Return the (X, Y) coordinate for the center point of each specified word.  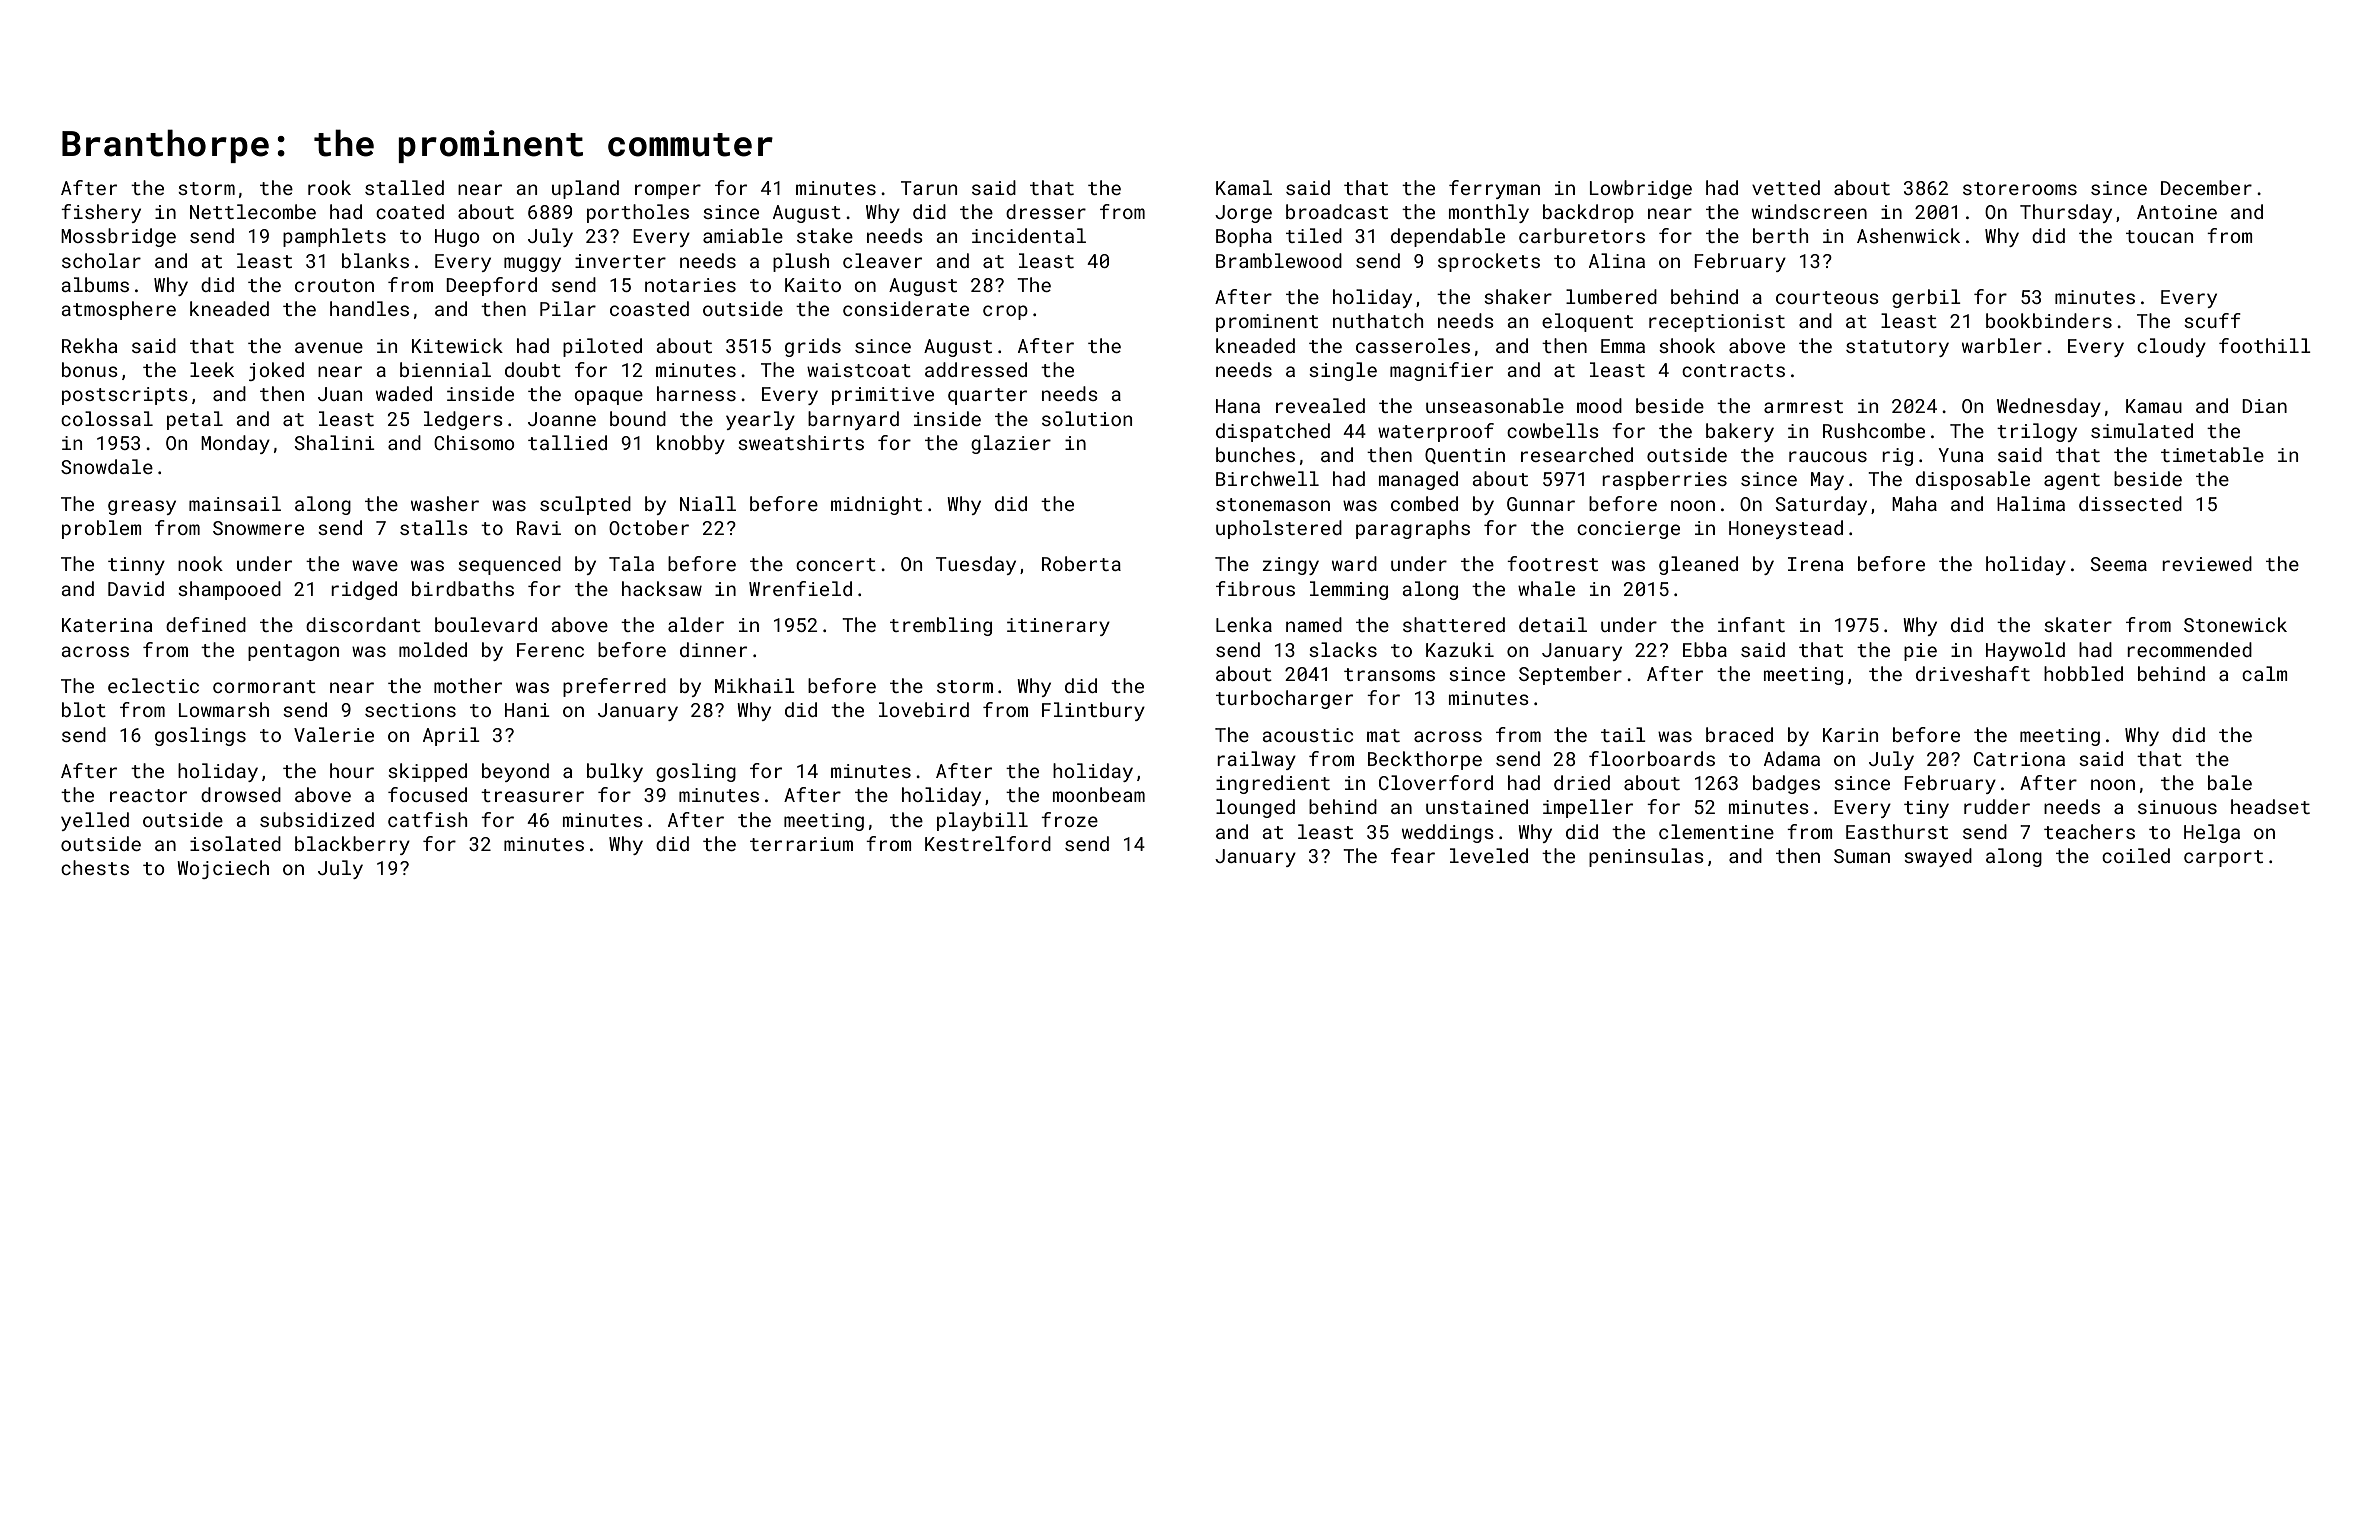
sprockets (1489, 262)
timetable (2212, 454)
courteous (1827, 297)
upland (585, 189)
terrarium (801, 844)
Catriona (2019, 759)
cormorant (264, 686)
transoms (1389, 674)
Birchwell (1267, 478)
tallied (567, 442)
